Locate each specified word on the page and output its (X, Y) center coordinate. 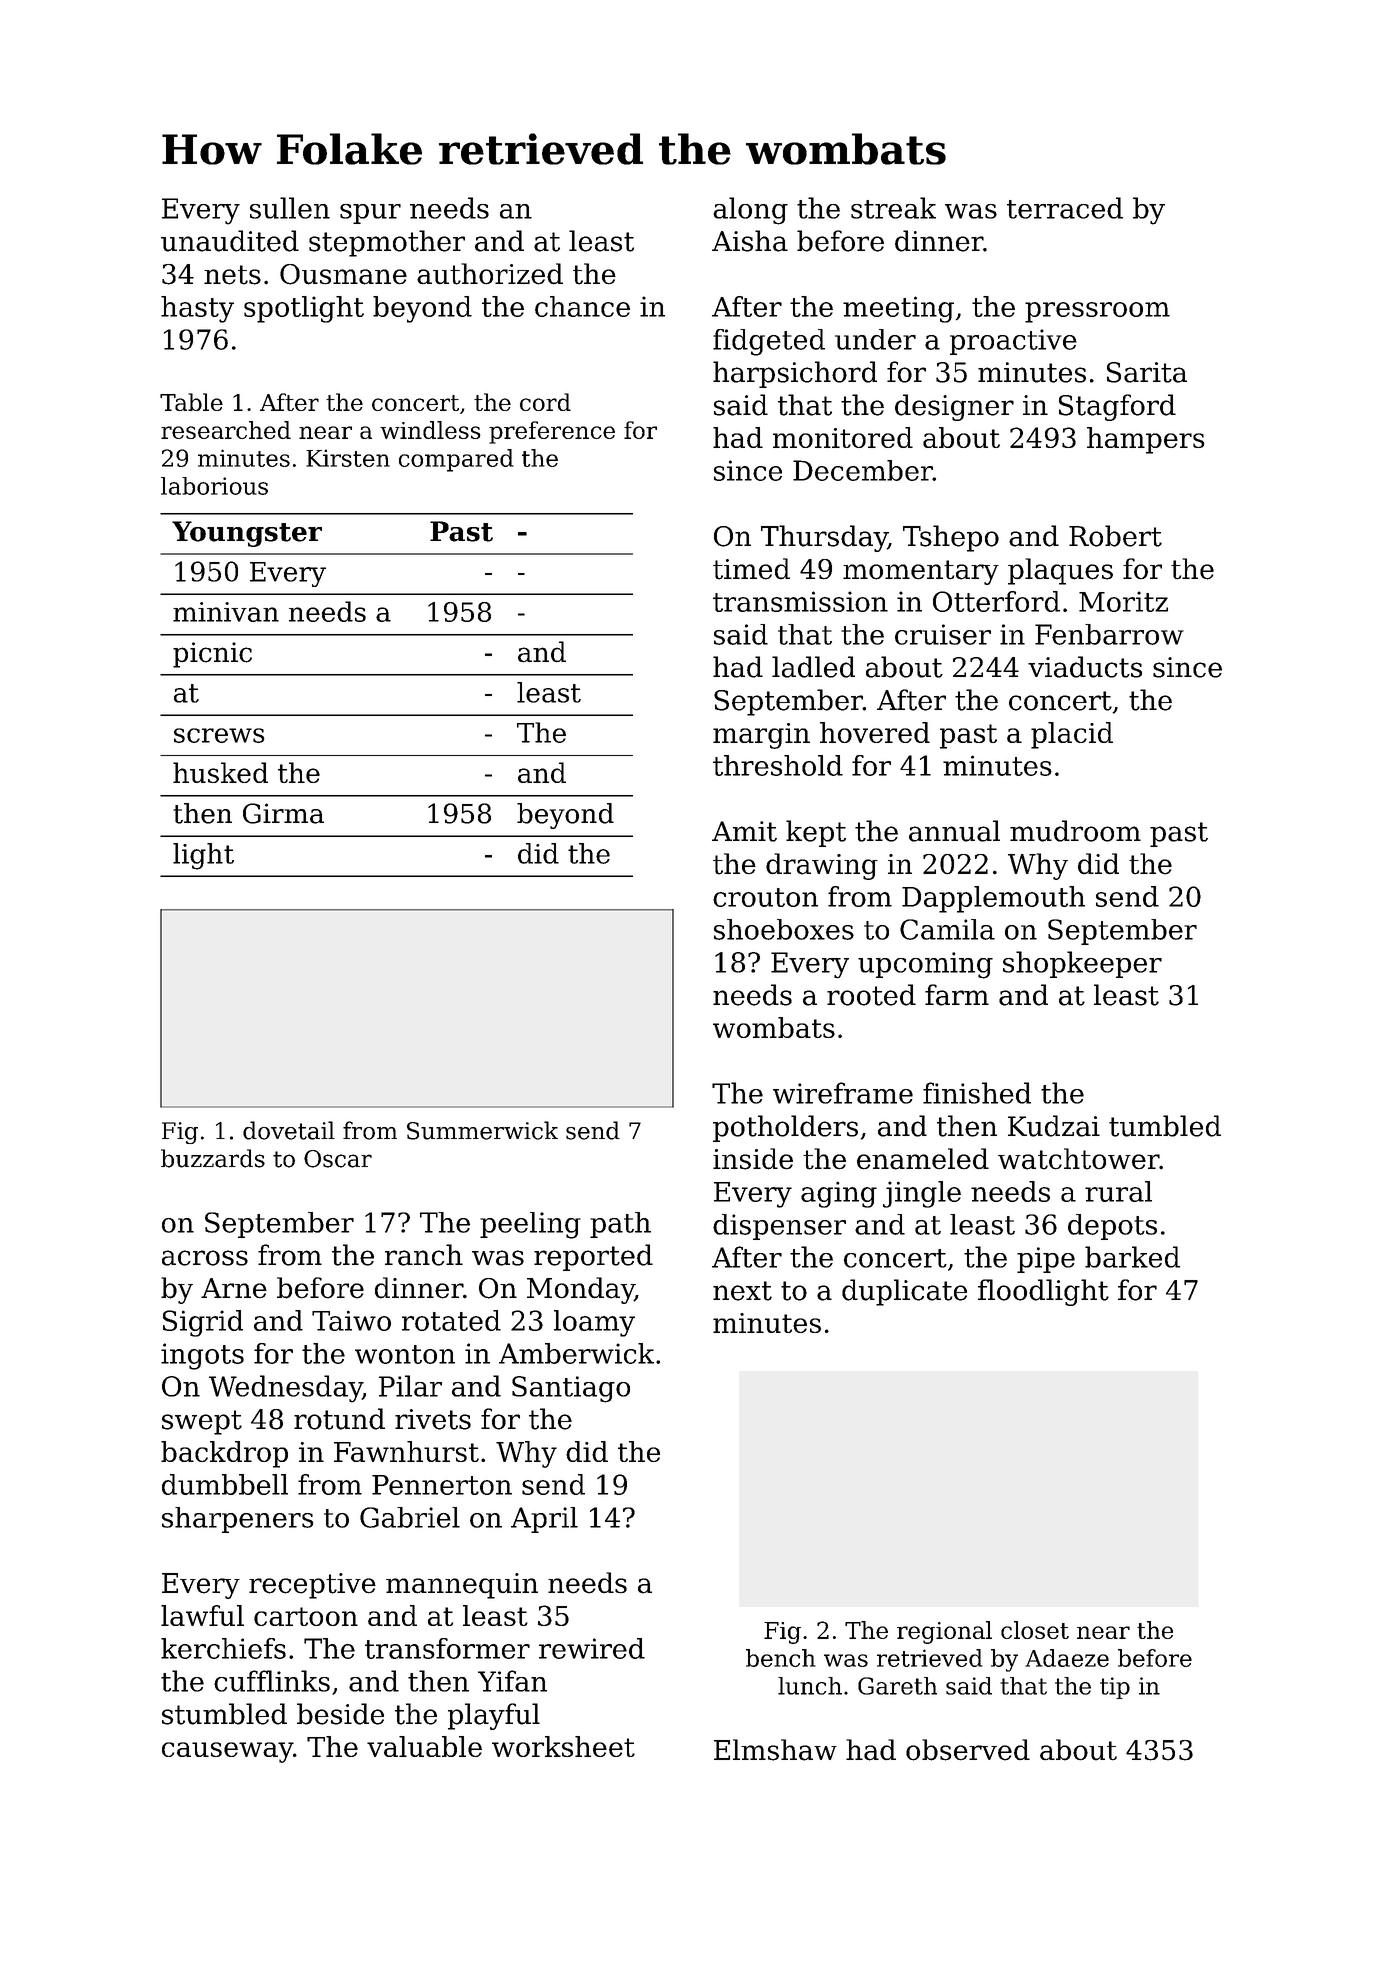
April (544, 1520)
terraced (1065, 208)
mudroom (1075, 831)
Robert (1115, 536)
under (875, 339)
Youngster (247, 534)
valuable (424, 1746)
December (863, 470)
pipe (1046, 1260)
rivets (433, 1419)
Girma (283, 813)
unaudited (230, 241)
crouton (765, 897)
